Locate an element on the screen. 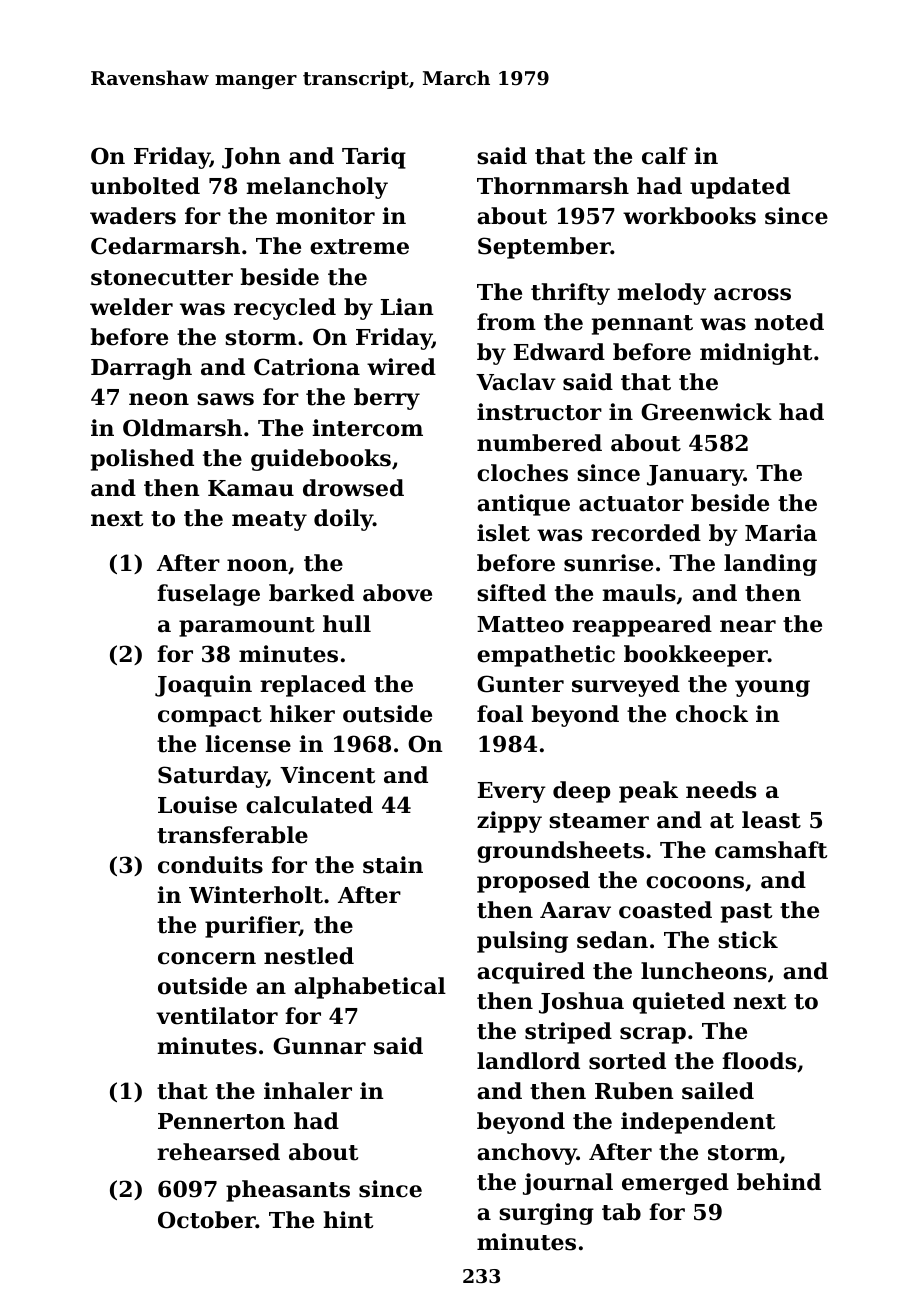 The width and height of the screenshot is (924, 1311). John is located at coordinates (251, 158).
